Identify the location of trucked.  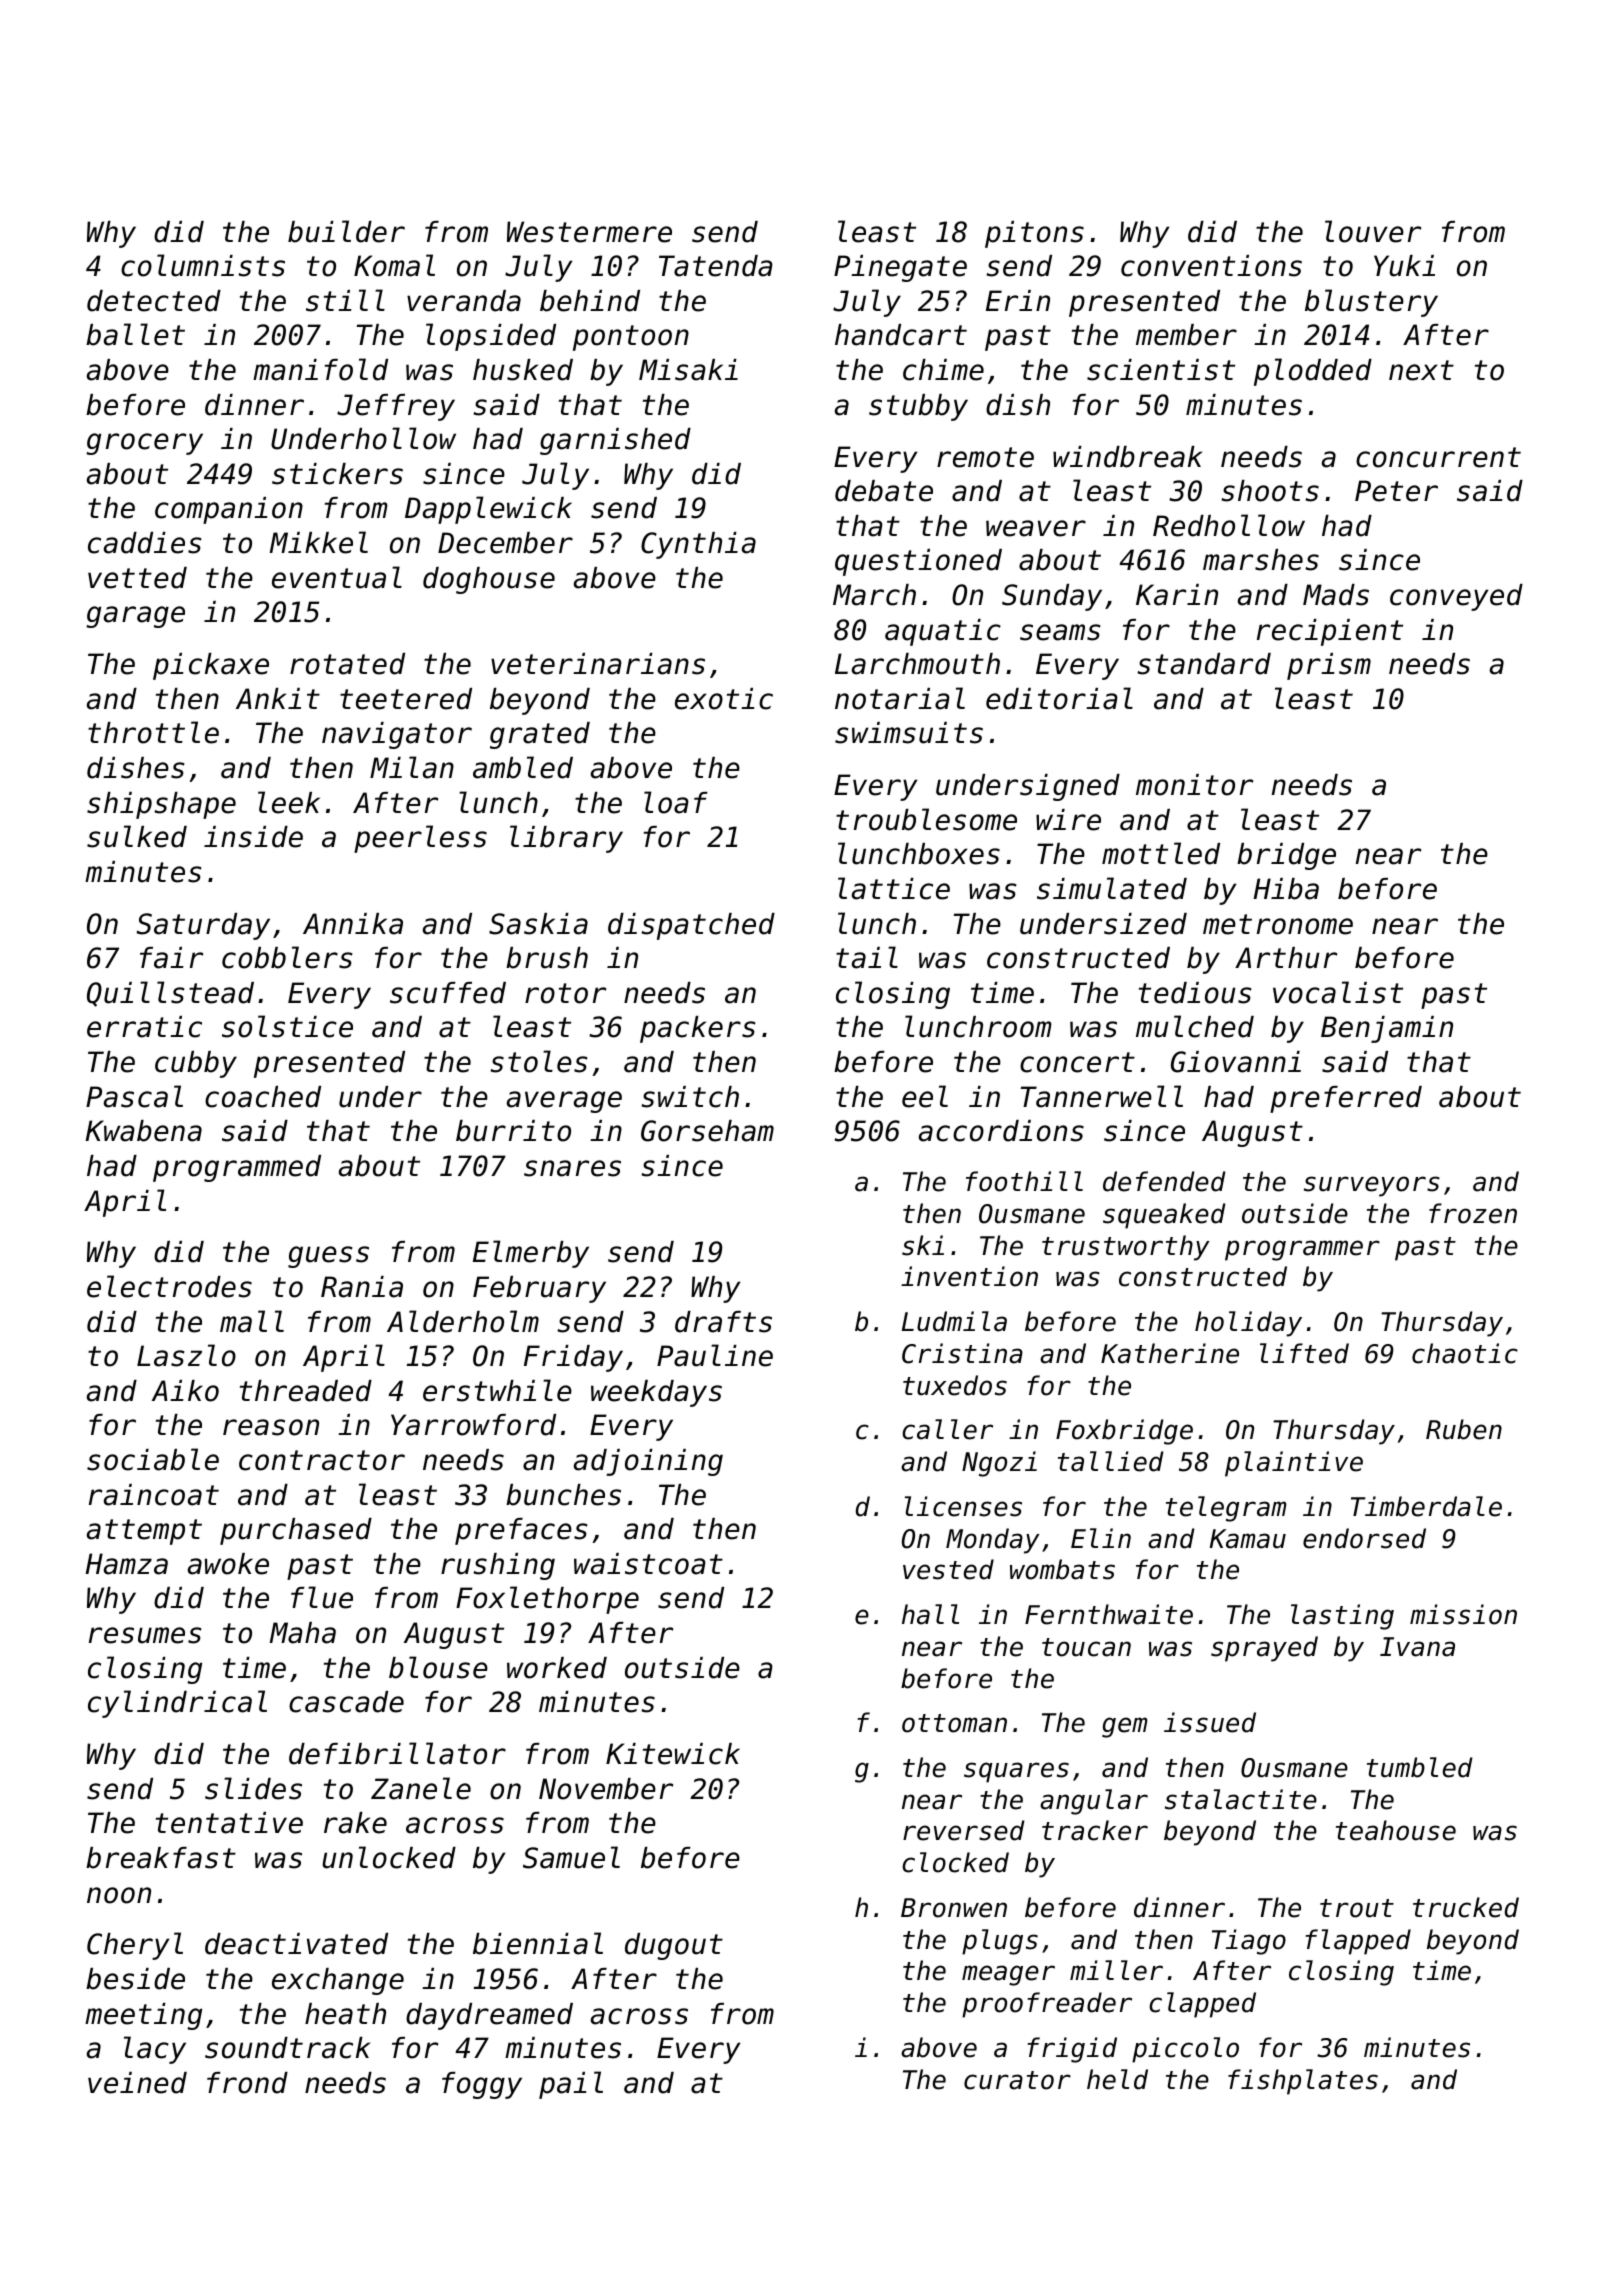
(1466, 1907).
